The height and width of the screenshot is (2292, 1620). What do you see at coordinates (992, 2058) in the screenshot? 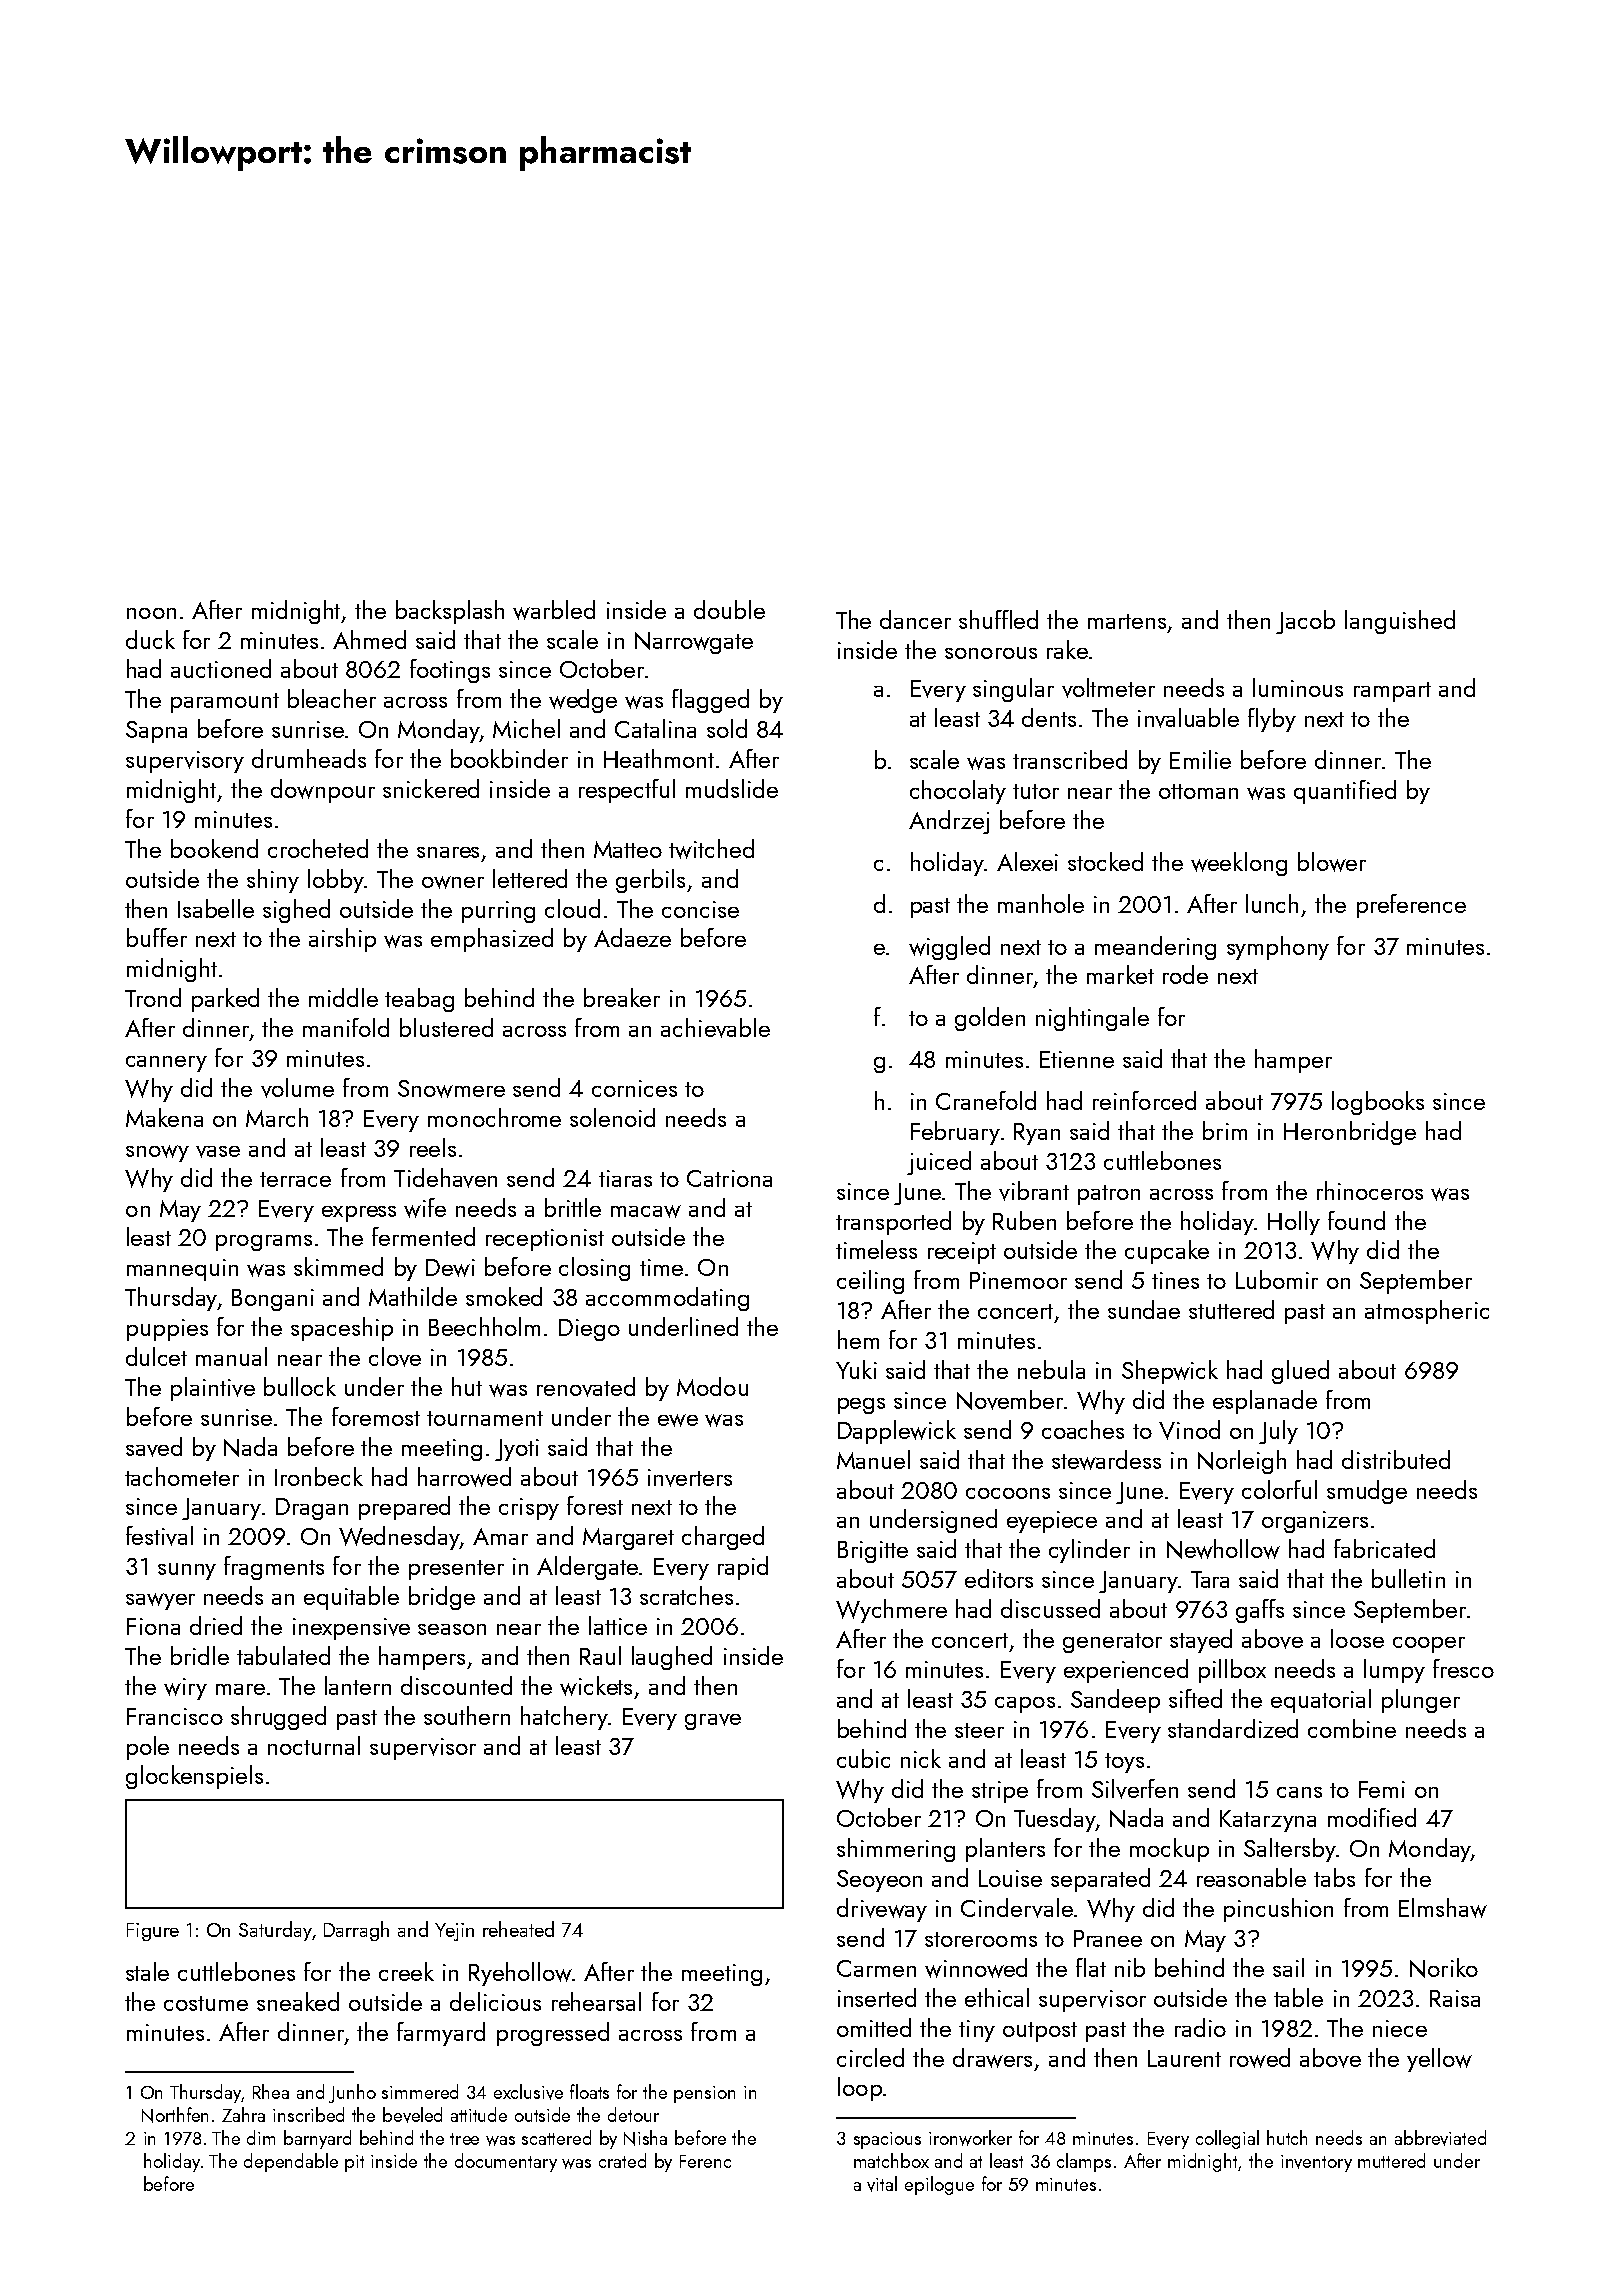
I see `drawers` at bounding box center [992, 2058].
